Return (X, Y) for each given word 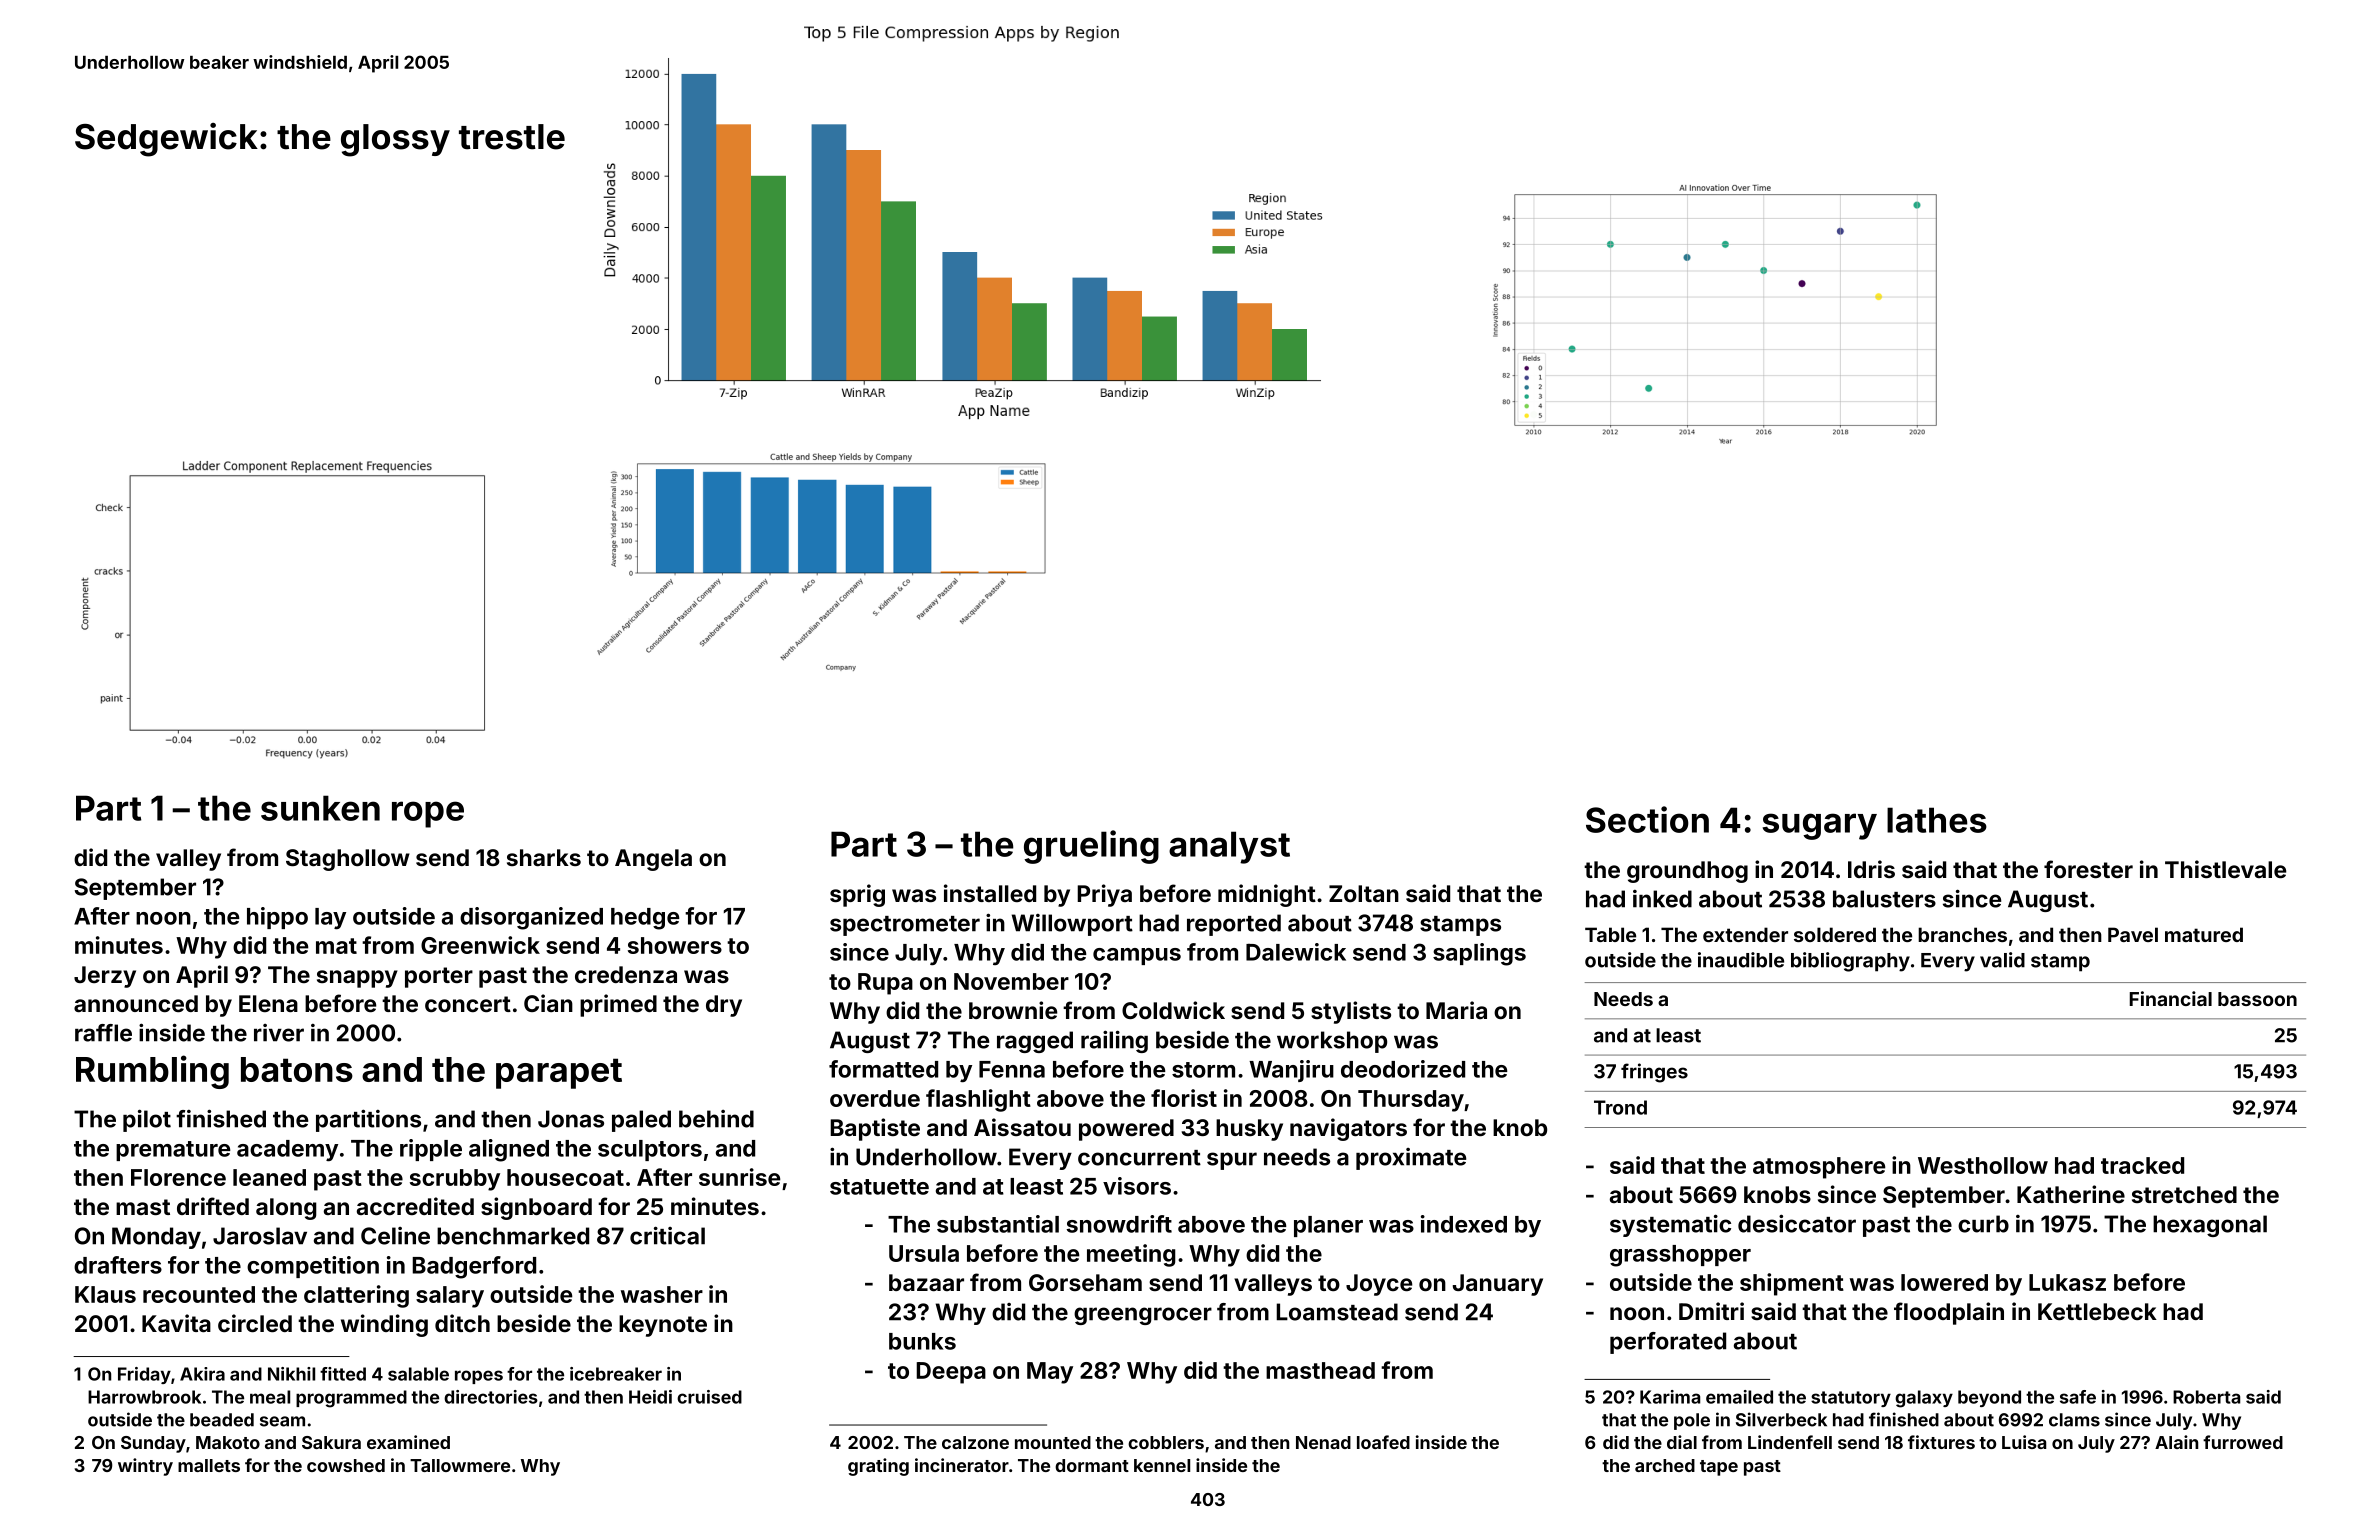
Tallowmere (460, 1465)
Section (1647, 819)
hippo (277, 918)
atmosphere (1819, 1168)
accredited (415, 1206)
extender (1745, 934)
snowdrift (1119, 1224)
